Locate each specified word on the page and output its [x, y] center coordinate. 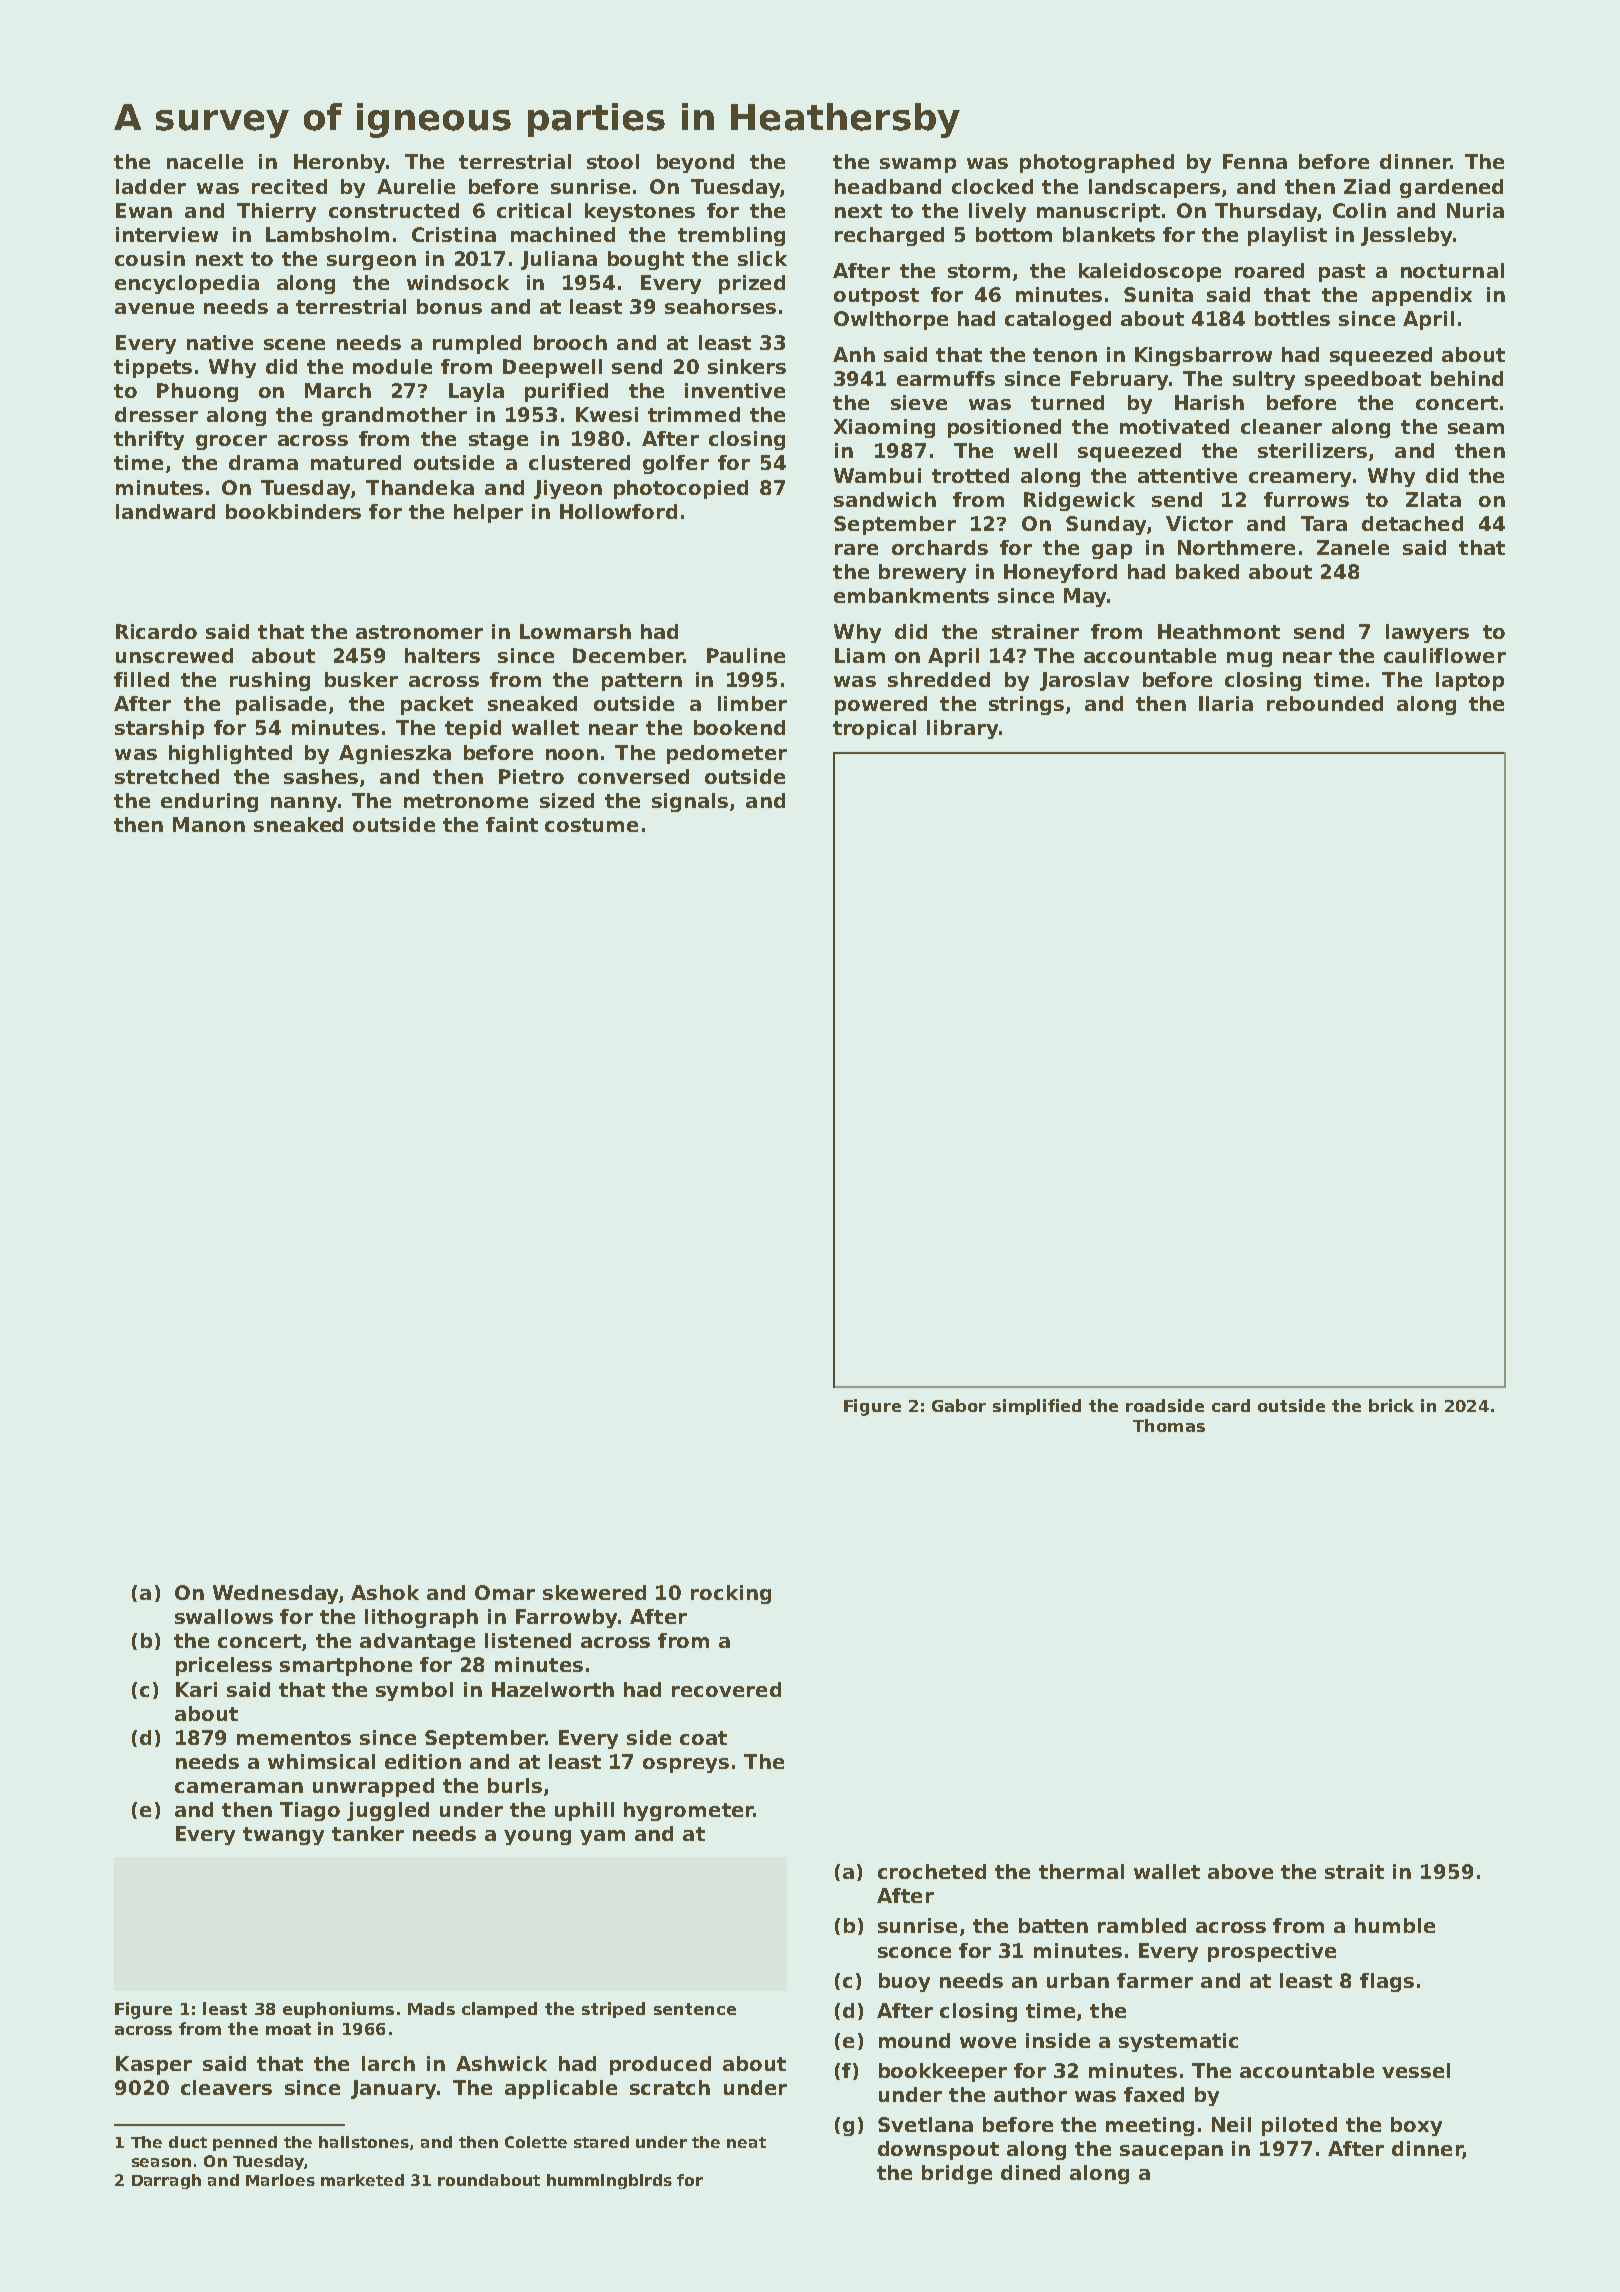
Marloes [280, 2180]
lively [997, 212]
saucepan [1171, 2152]
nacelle [205, 161]
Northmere [1236, 547]
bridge [957, 2174]
